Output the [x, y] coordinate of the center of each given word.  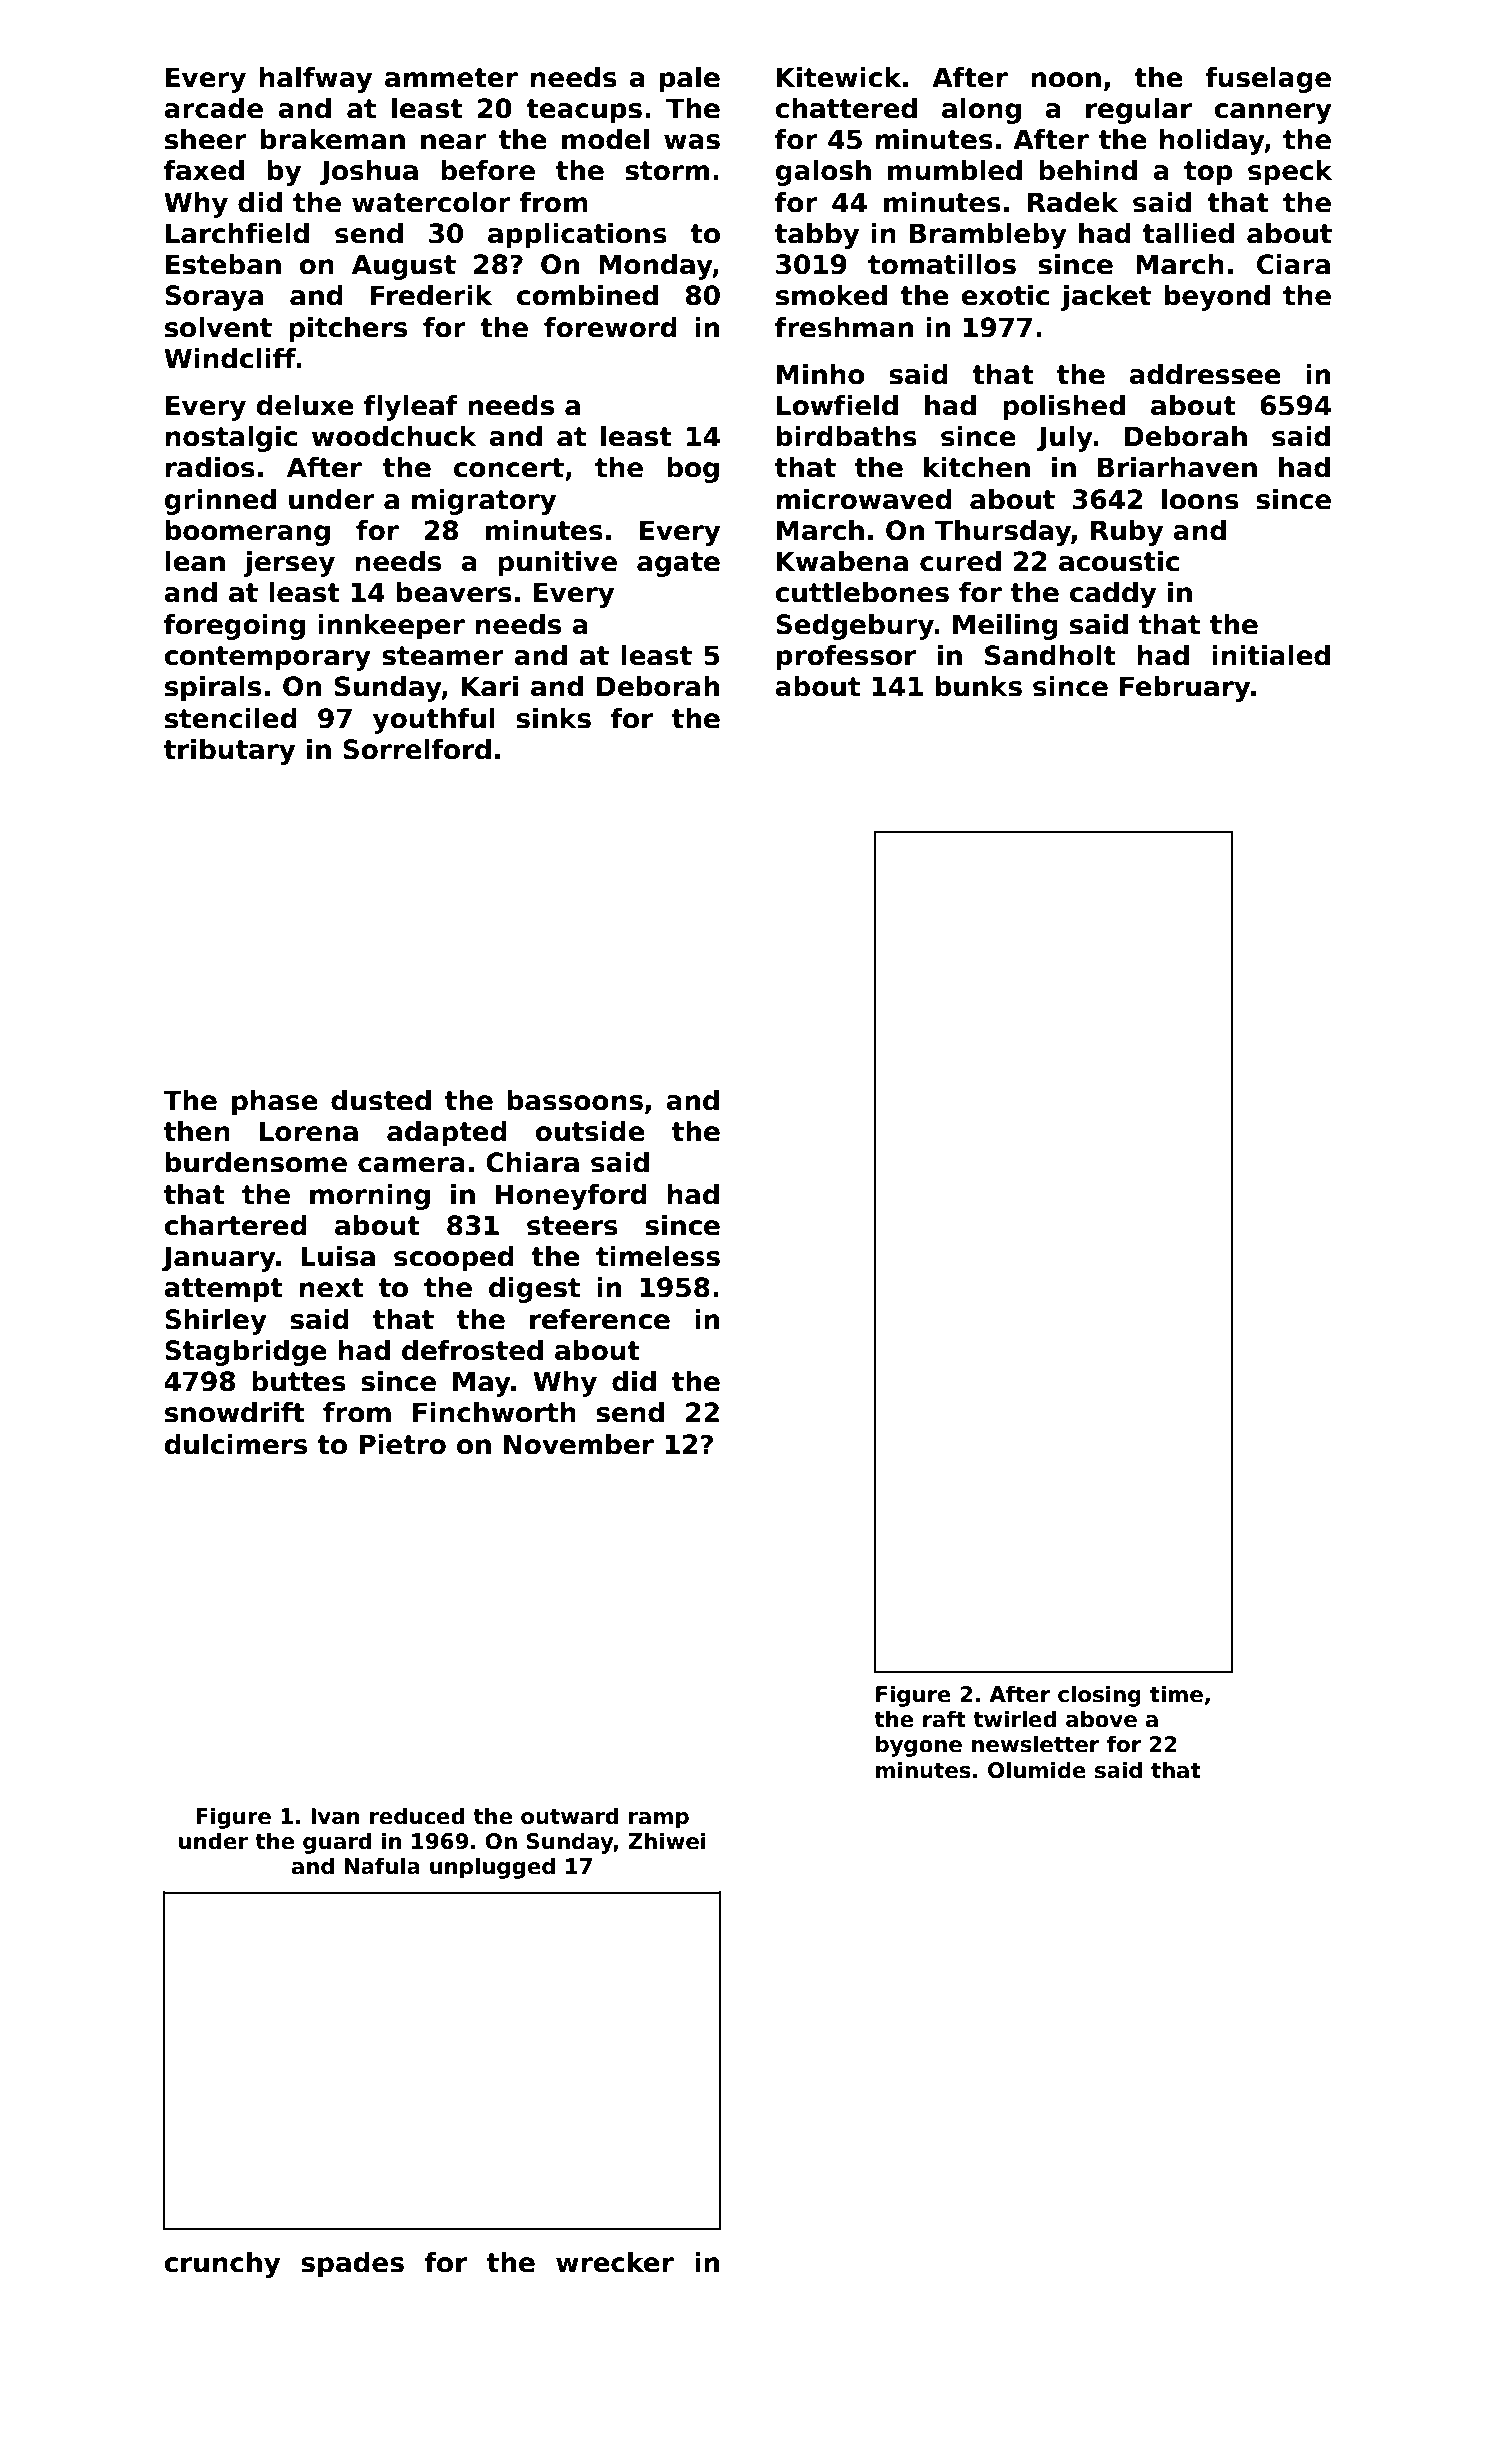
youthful [434, 721]
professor [846, 658]
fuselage [1268, 80]
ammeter [451, 78]
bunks [979, 686]
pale [690, 80]
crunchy [222, 2265]
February [1185, 689]
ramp [659, 1820]
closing [1099, 1696]
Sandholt [1050, 655]
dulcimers [236, 1444]
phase [275, 1103]
